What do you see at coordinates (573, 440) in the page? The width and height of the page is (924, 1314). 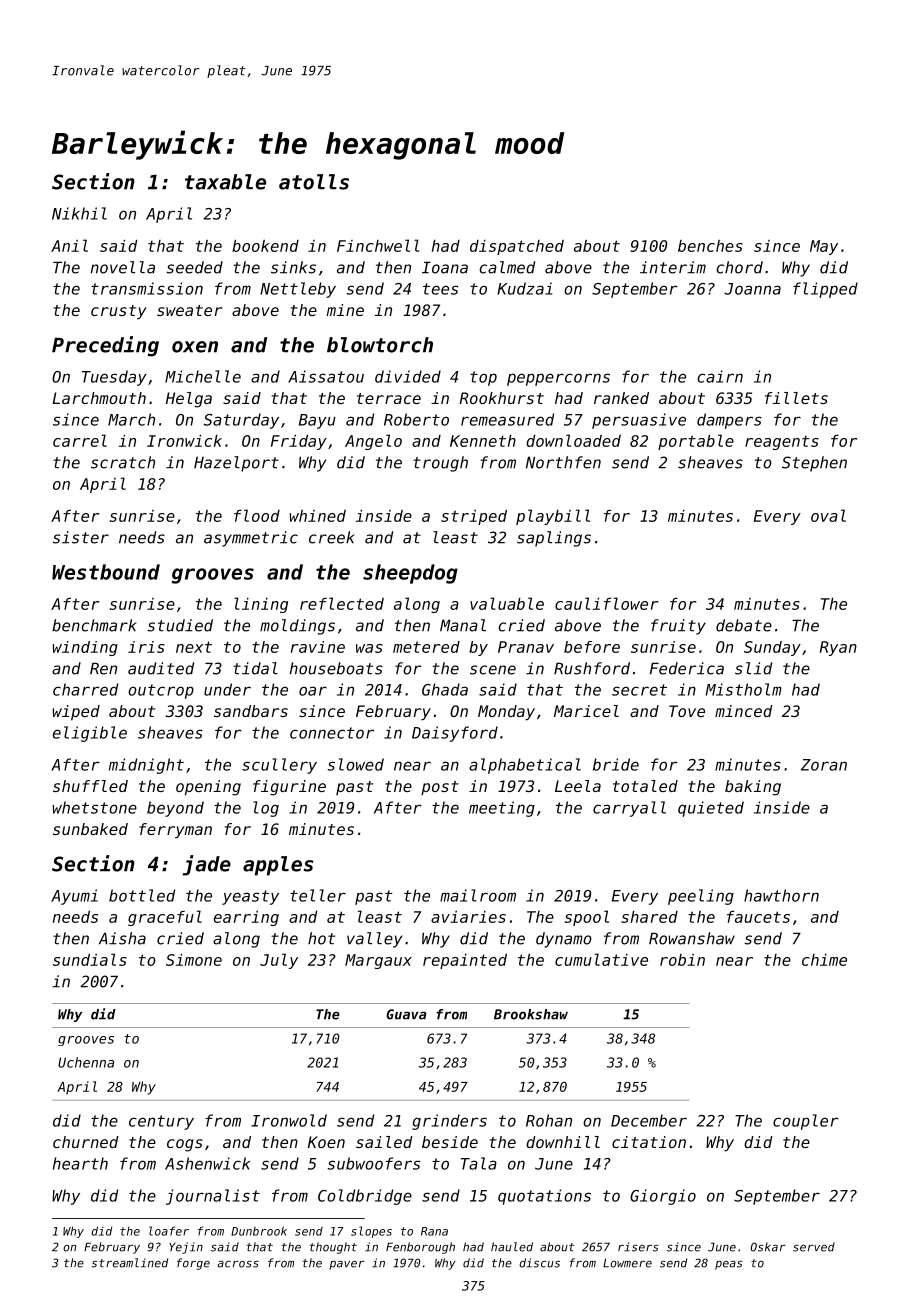 I see `downloaded` at bounding box center [573, 440].
